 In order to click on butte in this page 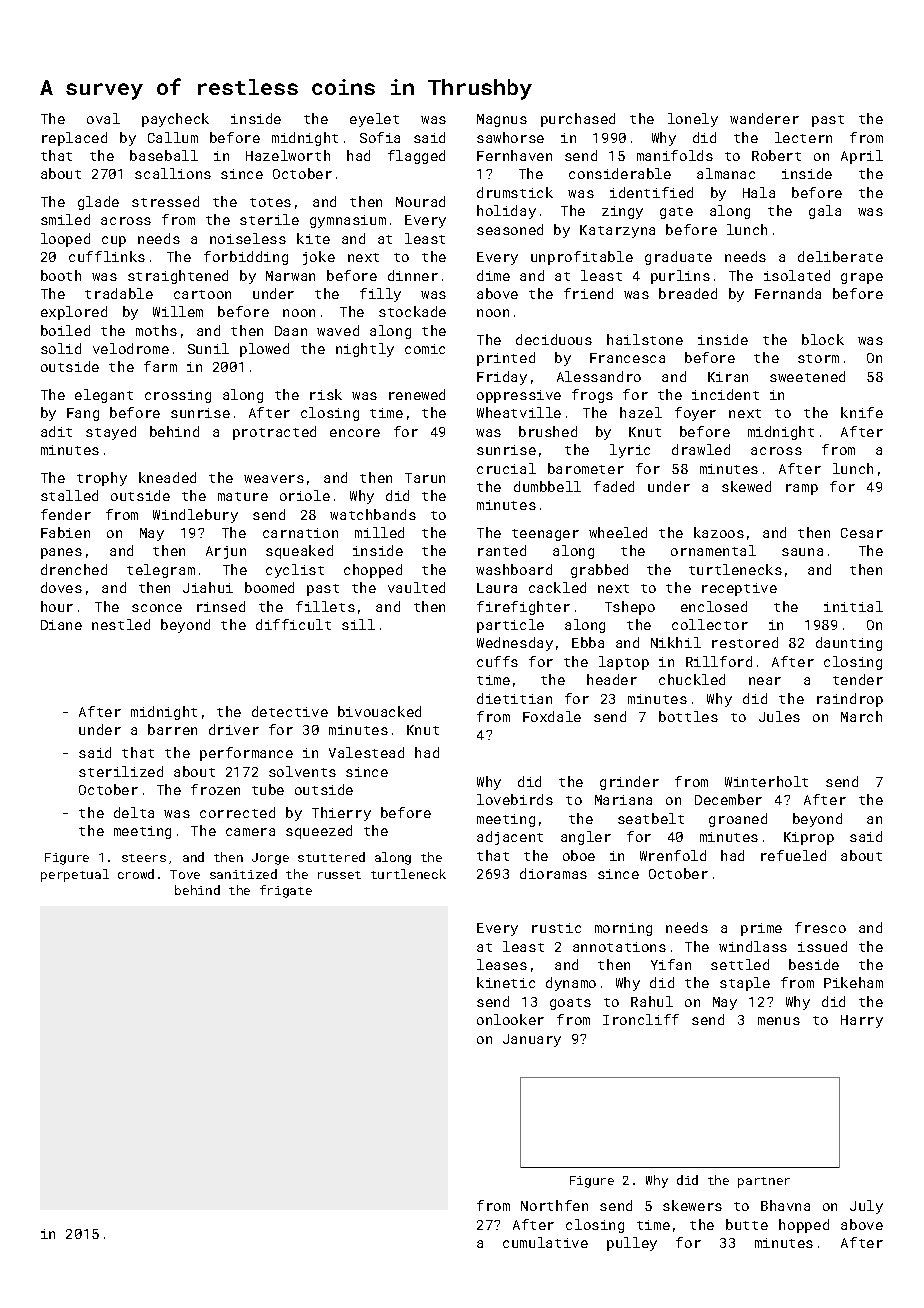, I will do `click(747, 1224)`.
